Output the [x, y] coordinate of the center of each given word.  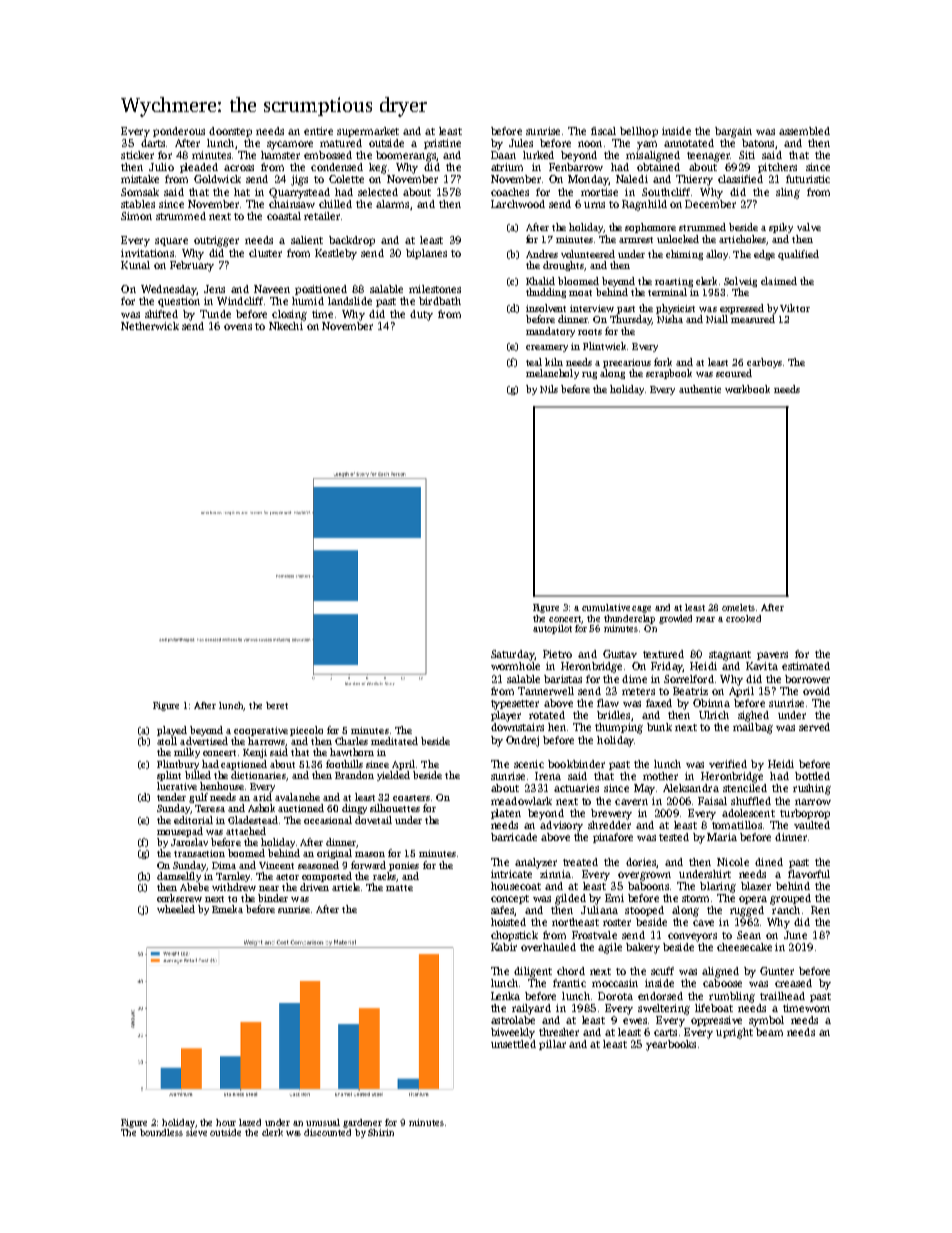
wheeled [176, 909]
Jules [521, 143]
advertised [204, 741]
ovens [238, 327]
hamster [280, 155]
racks [384, 876]
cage [641, 609]
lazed [250, 1122]
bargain [733, 132]
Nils [549, 389]
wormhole [515, 666]
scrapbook [669, 374]
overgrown [644, 876]
